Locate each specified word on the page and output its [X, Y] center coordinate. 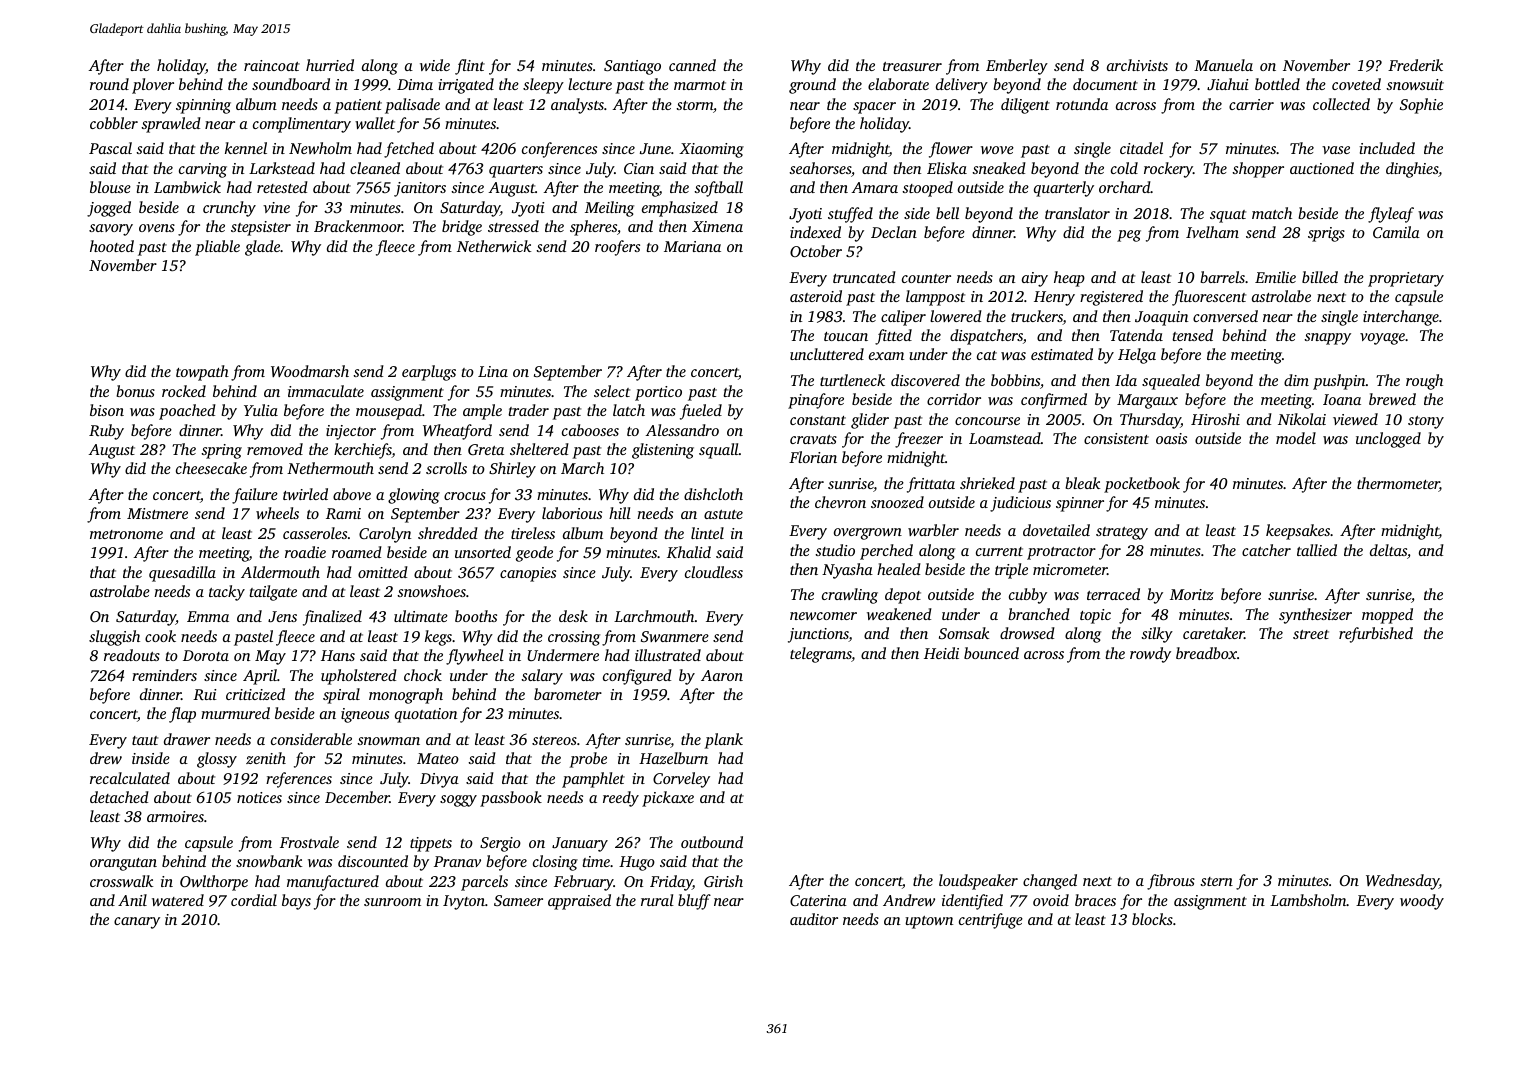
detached [119, 797]
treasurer [912, 66]
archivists [1137, 65]
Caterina [818, 900]
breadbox [1206, 653]
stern [1216, 881]
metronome [126, 534]
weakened [899, 614]
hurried [330, 65]
